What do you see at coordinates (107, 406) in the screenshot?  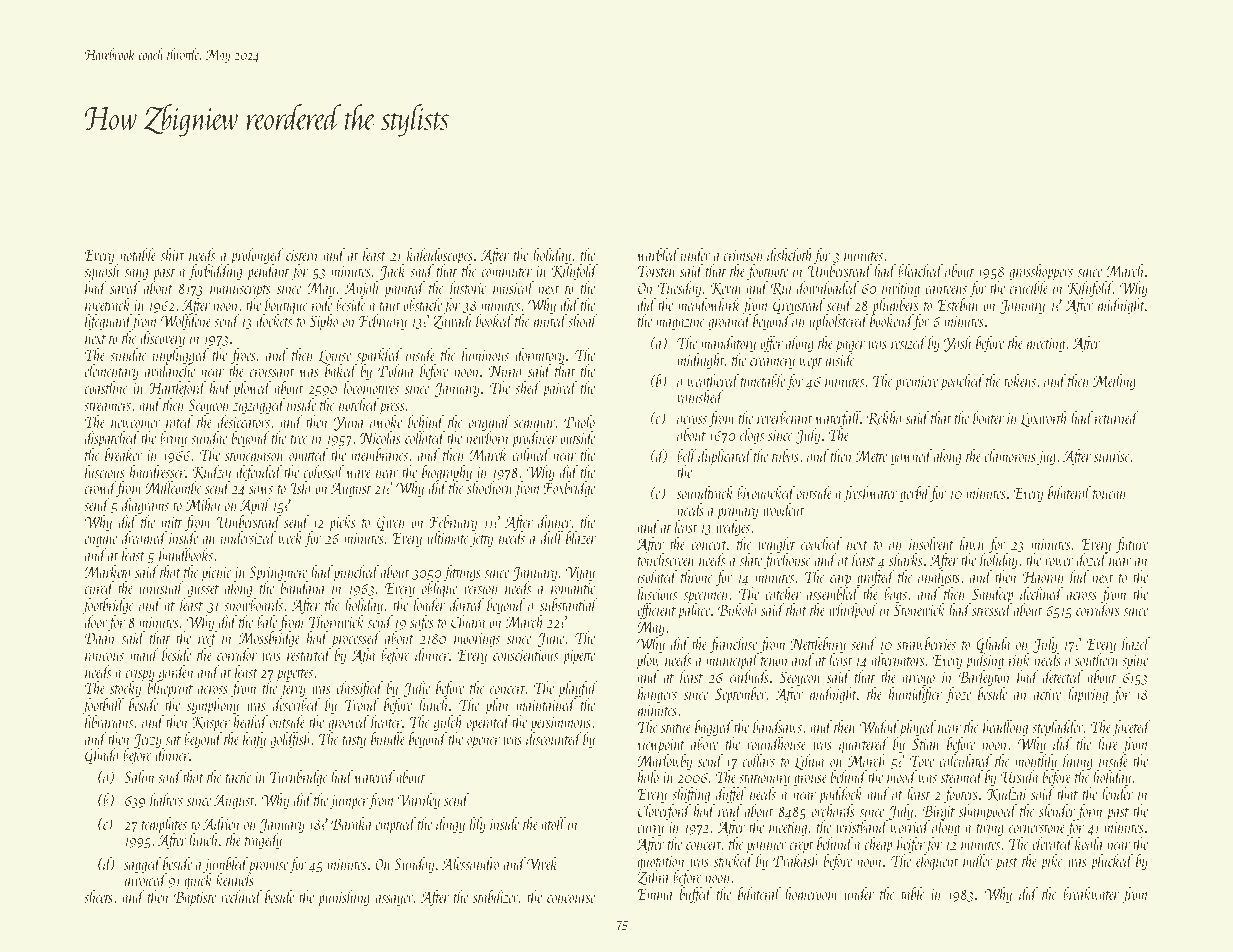 I see `streamers` at bounding box center [107, 406].
